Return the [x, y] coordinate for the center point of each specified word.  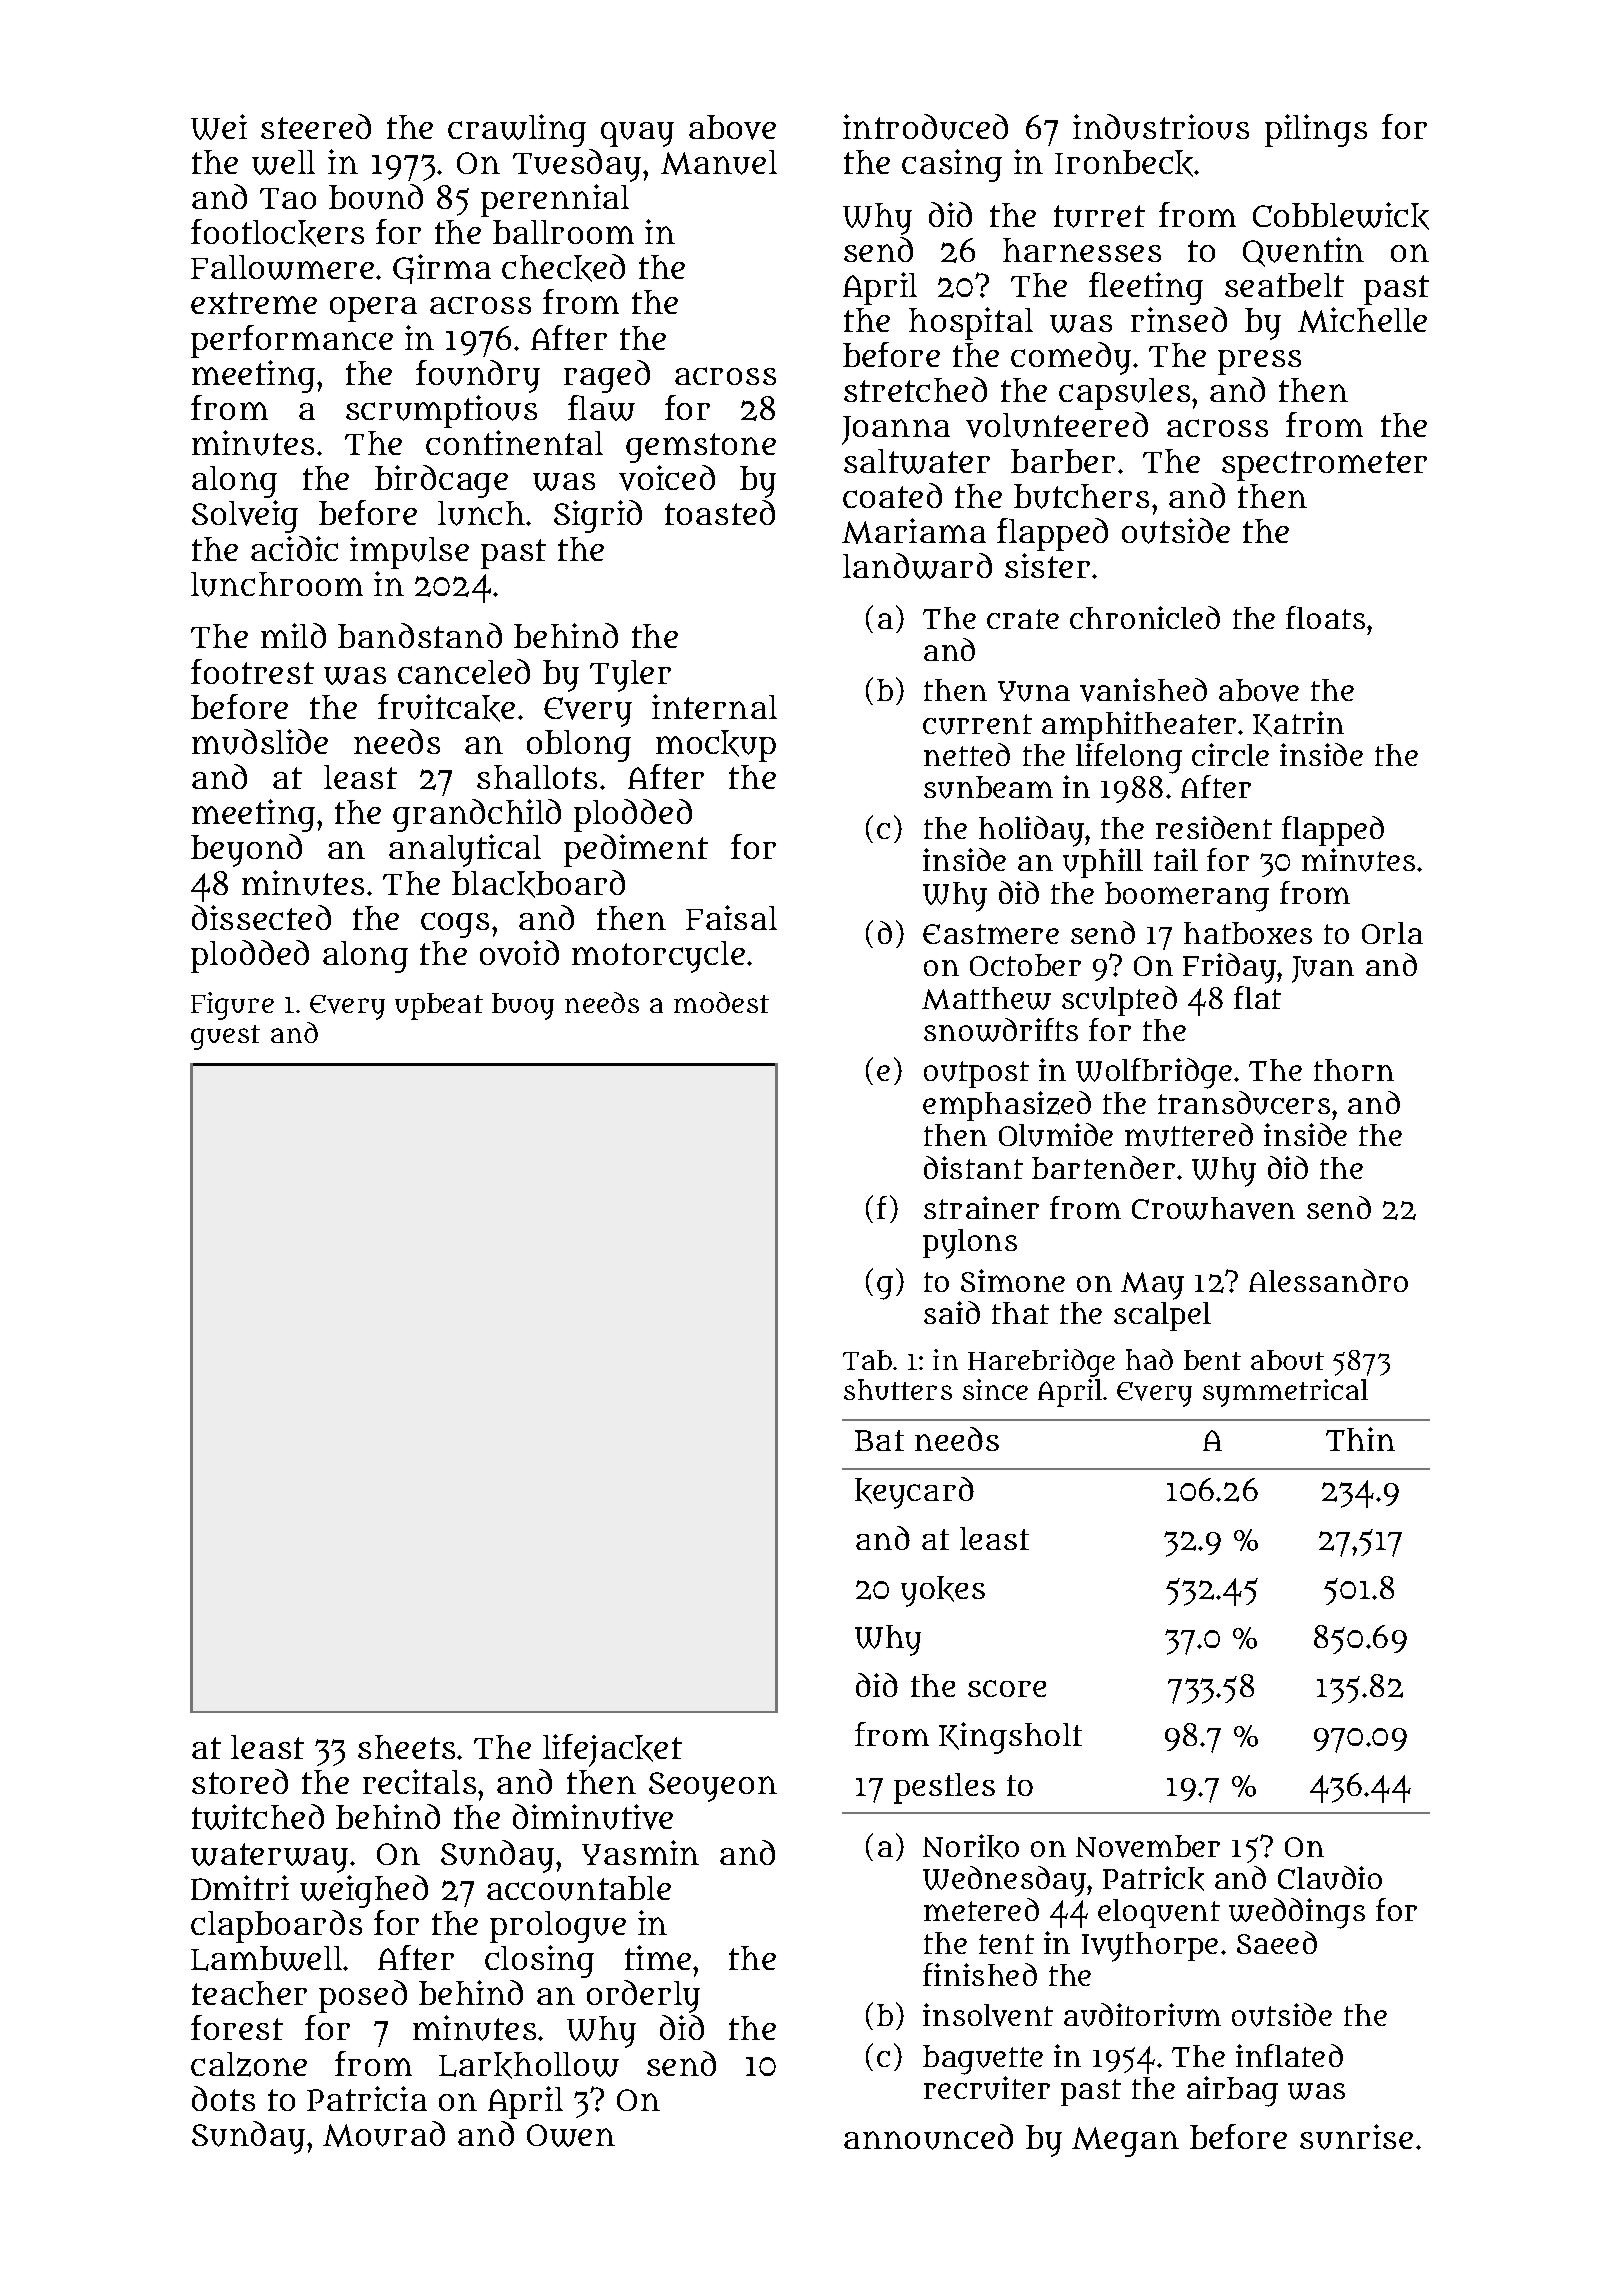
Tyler [630, 676]
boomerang [1187, 897]
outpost [976, 1074]
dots [223, 2098]
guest [225, 1037]
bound [376, 197]
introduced [925, 127]
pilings [1316, 130]
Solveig [245, 516]
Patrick [1153, 1878]
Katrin [1298, 724]
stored [240, 1781]
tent [1006, 1944]
